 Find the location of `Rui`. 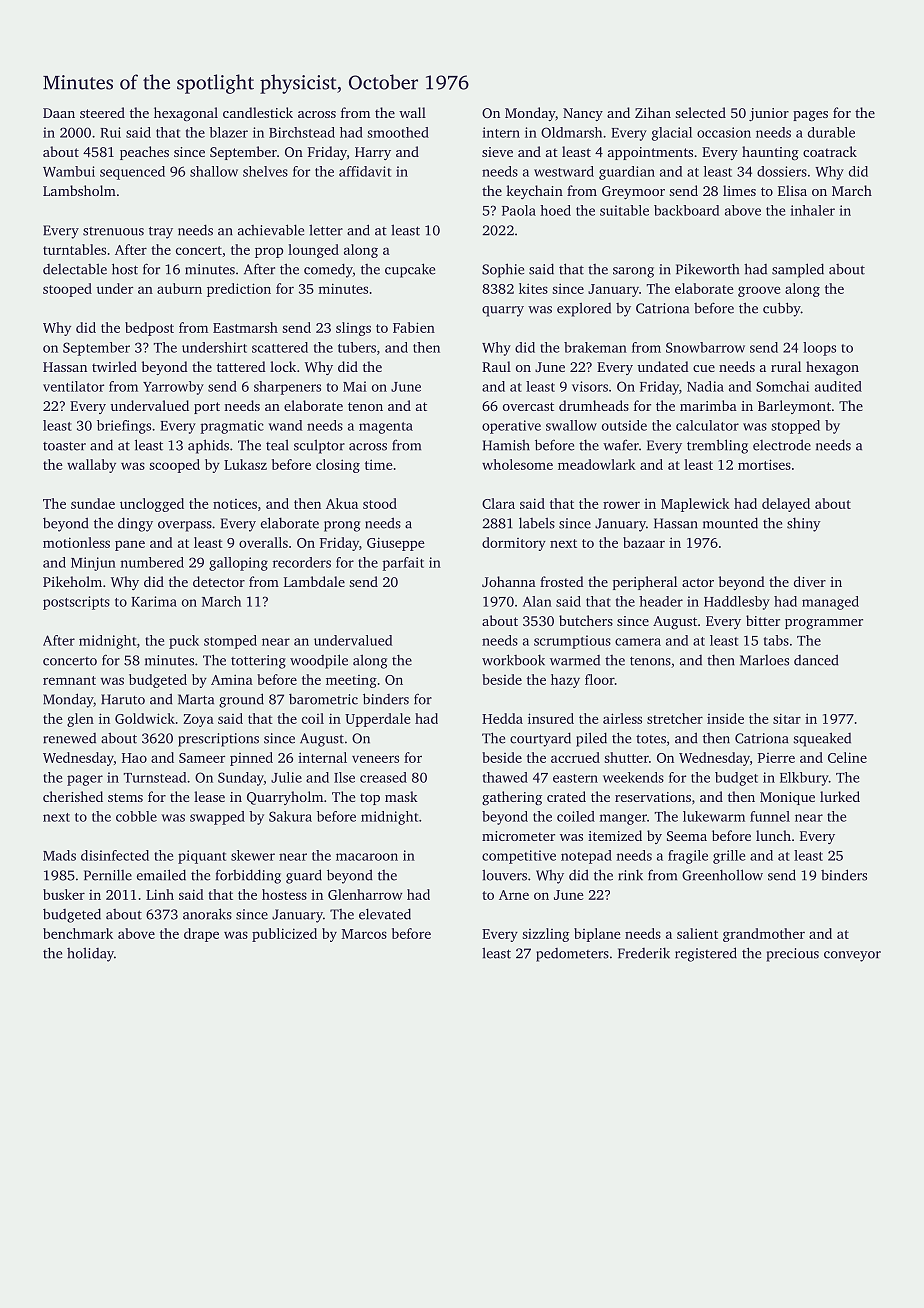

Rui is located at coordinates (110, 132).
